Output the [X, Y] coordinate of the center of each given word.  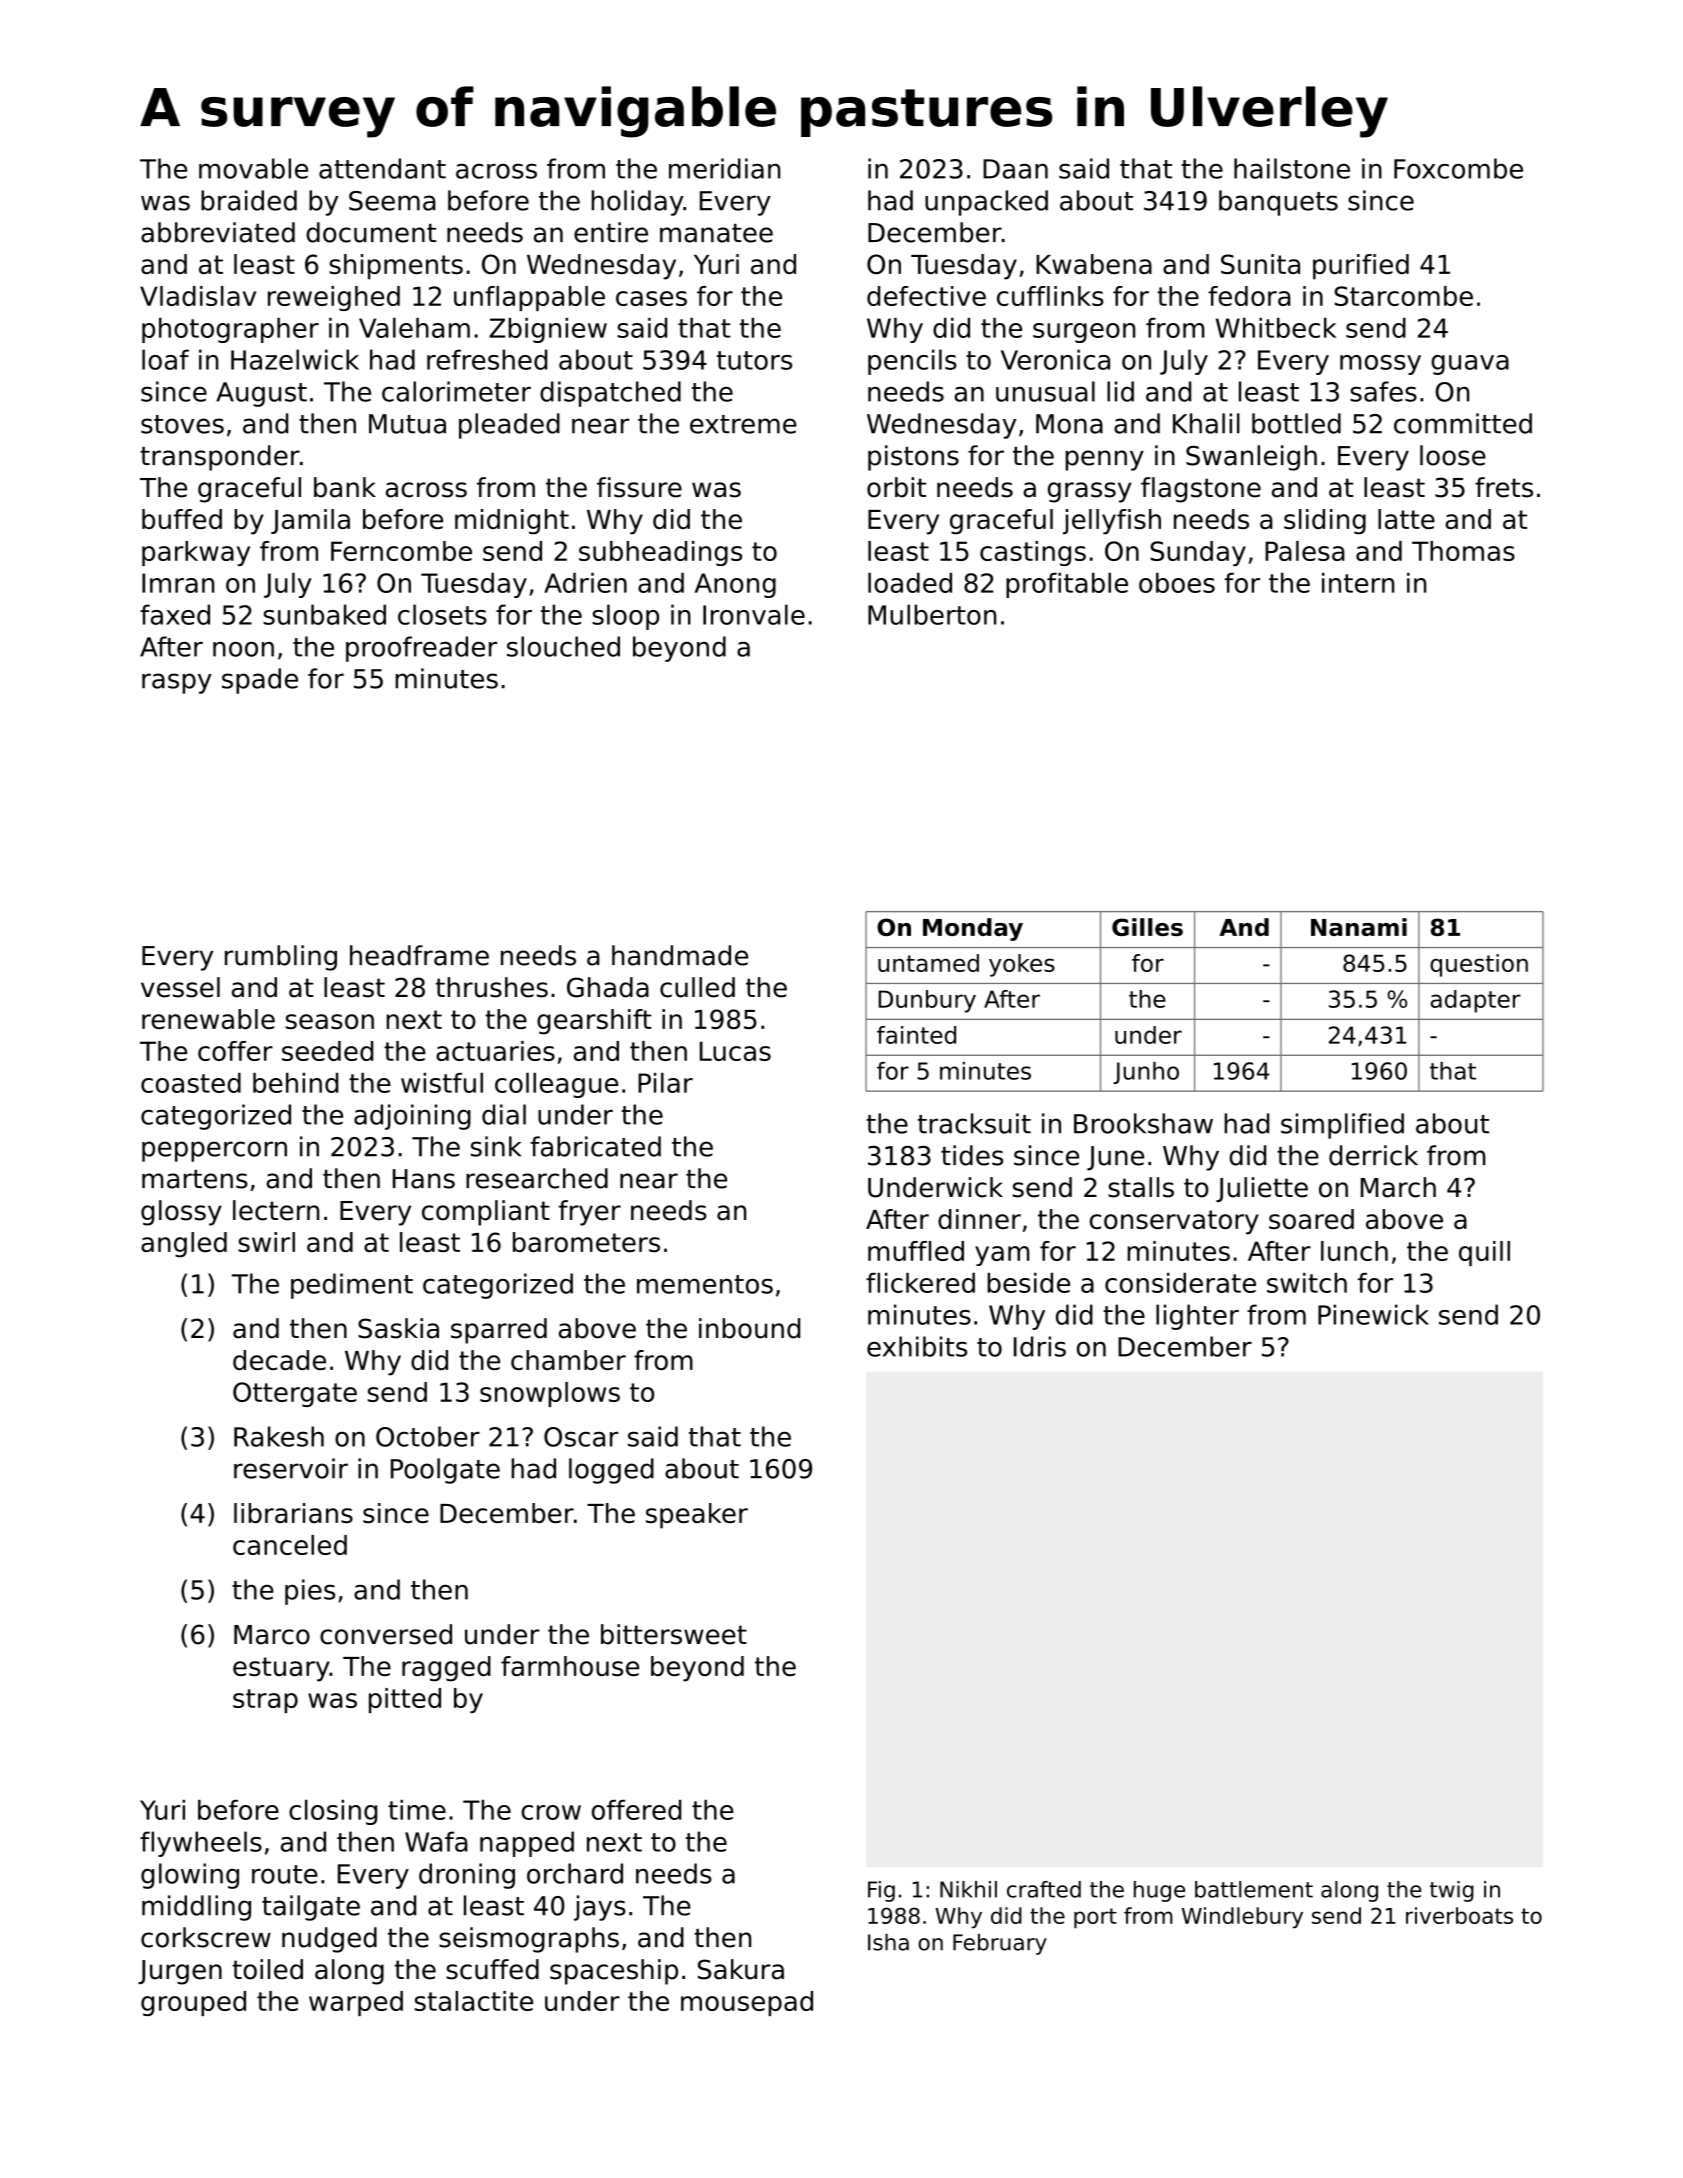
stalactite [474, 2001]
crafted [1044, 1889]
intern [1358, 583]
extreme [743, 424]
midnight [512, 522]
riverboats [1459, 1915]
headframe [419, 955]
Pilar [665, 1083]
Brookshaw [1143, 1123]
